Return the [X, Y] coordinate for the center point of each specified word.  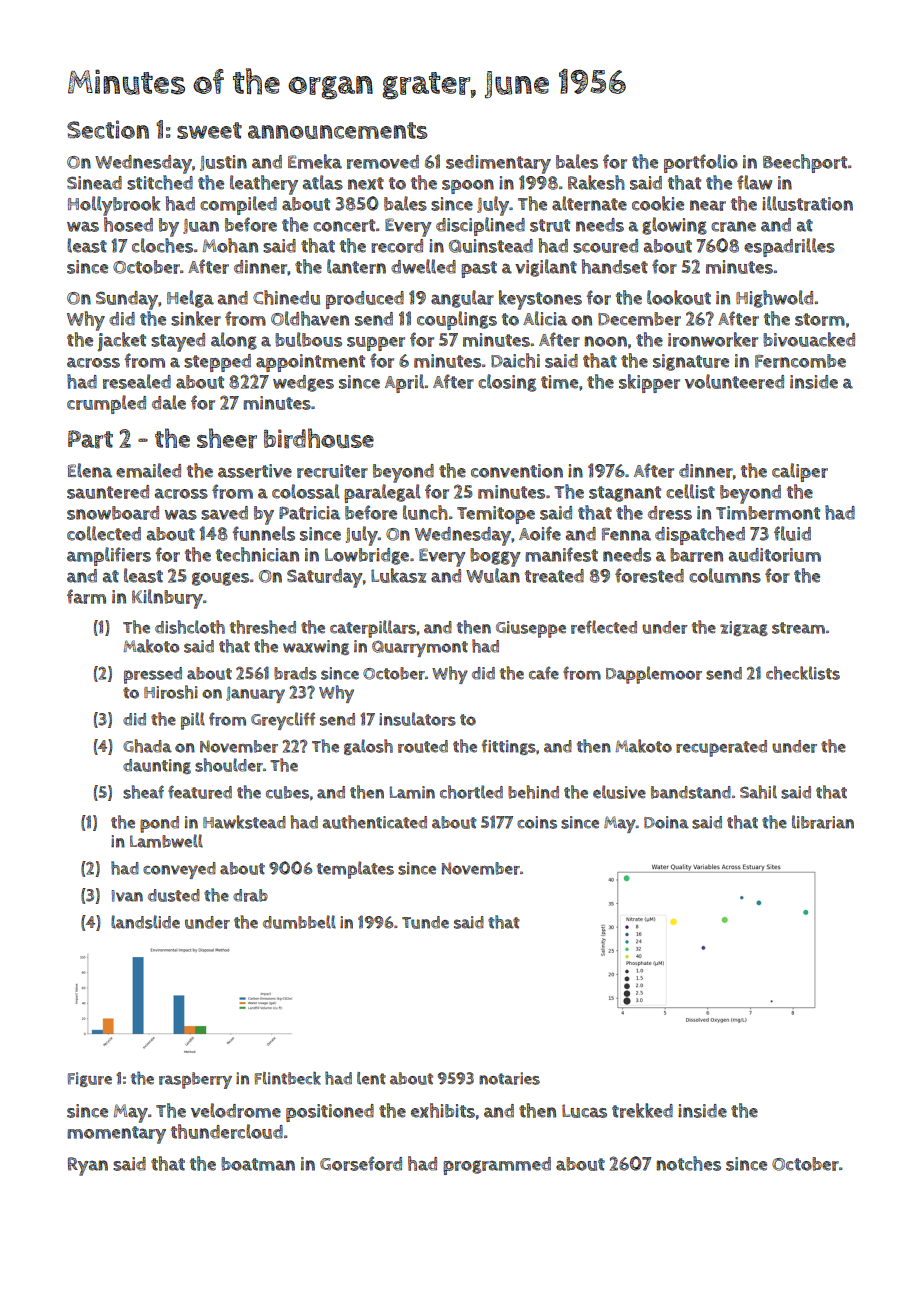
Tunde [425, 922]
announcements [338, 130]
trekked [642, 1110]
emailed [148, 470]
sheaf [143, 792]
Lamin [412, 792]
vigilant [546, 268]
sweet [209, 130]
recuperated [721, 748]
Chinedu [286, 297]
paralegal [382, 493]
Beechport [805, 163]
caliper [800, 472]
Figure [90, 1079]
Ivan [127, 896]
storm [820, 319]
